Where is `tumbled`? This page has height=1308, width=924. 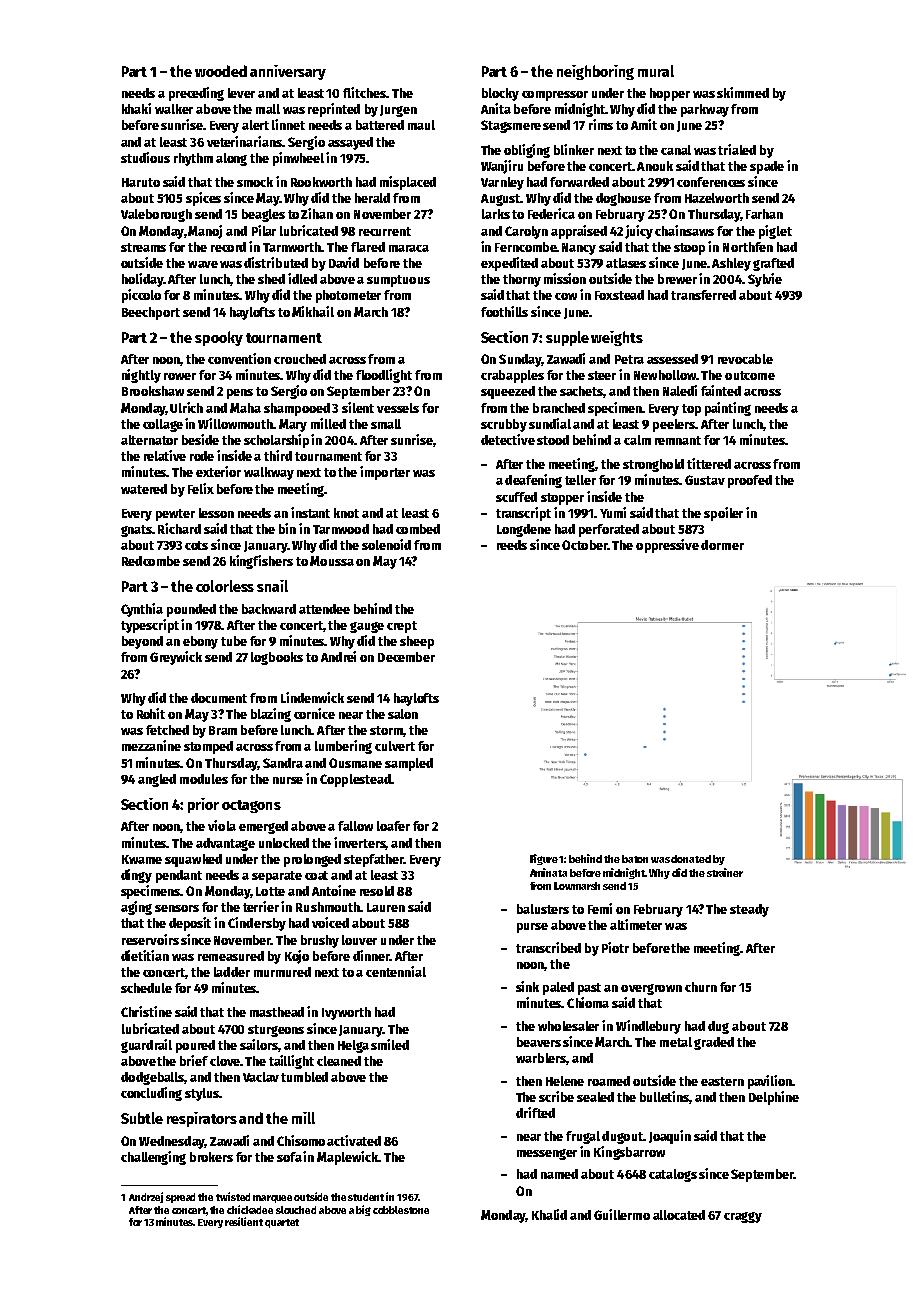
tumbled is located at coordinates (304, 1077).
